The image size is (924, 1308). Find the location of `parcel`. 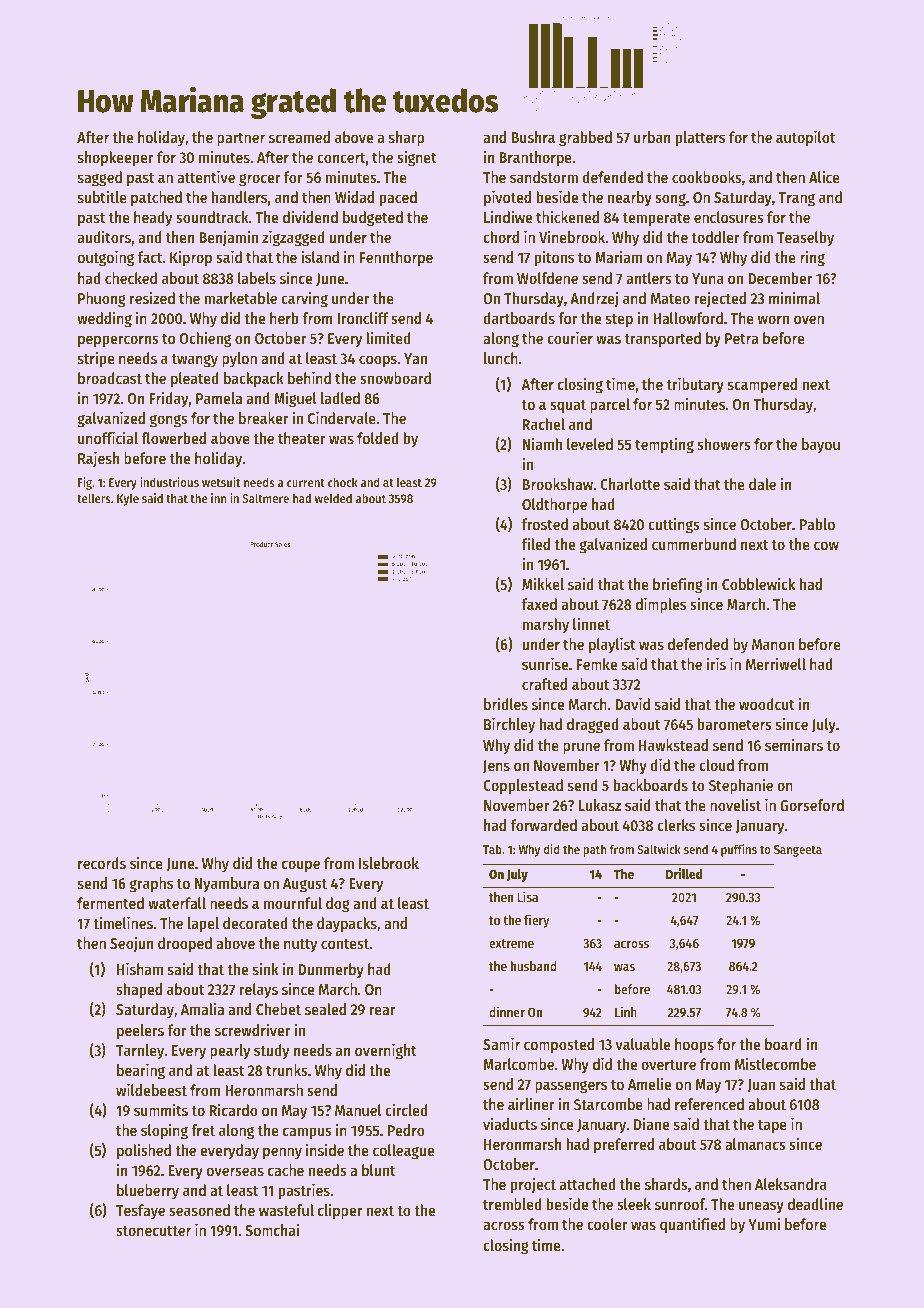

parcel is located at coordinates (610, 406).
